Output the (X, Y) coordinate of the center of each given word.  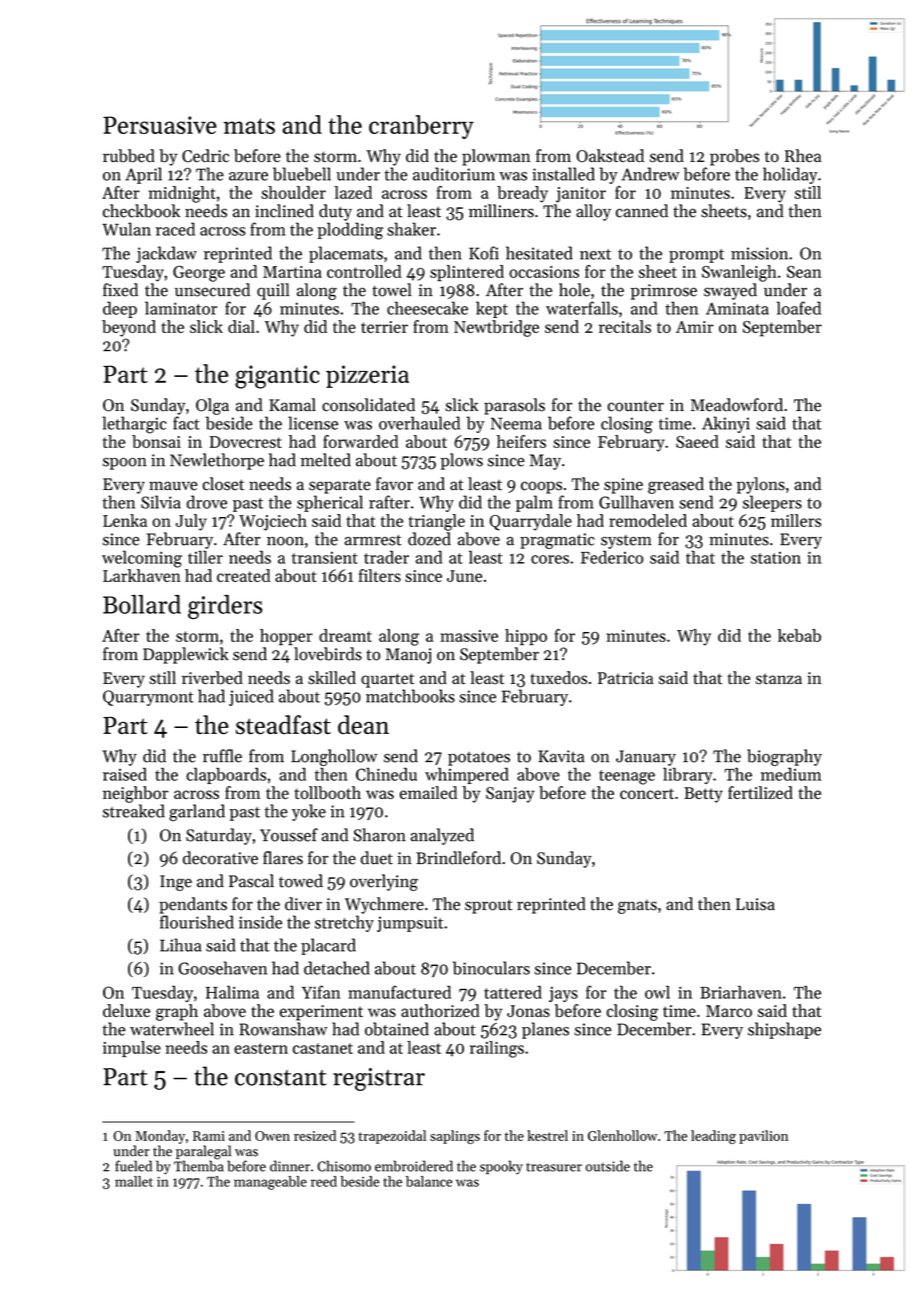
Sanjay (510, 795)
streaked (134, 811)
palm (534, 503)
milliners (501, 211)
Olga (212, 406)
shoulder (293, 192)
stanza (779, 678)
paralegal (203, 1152)
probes (734, 157)
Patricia (625, 678)
